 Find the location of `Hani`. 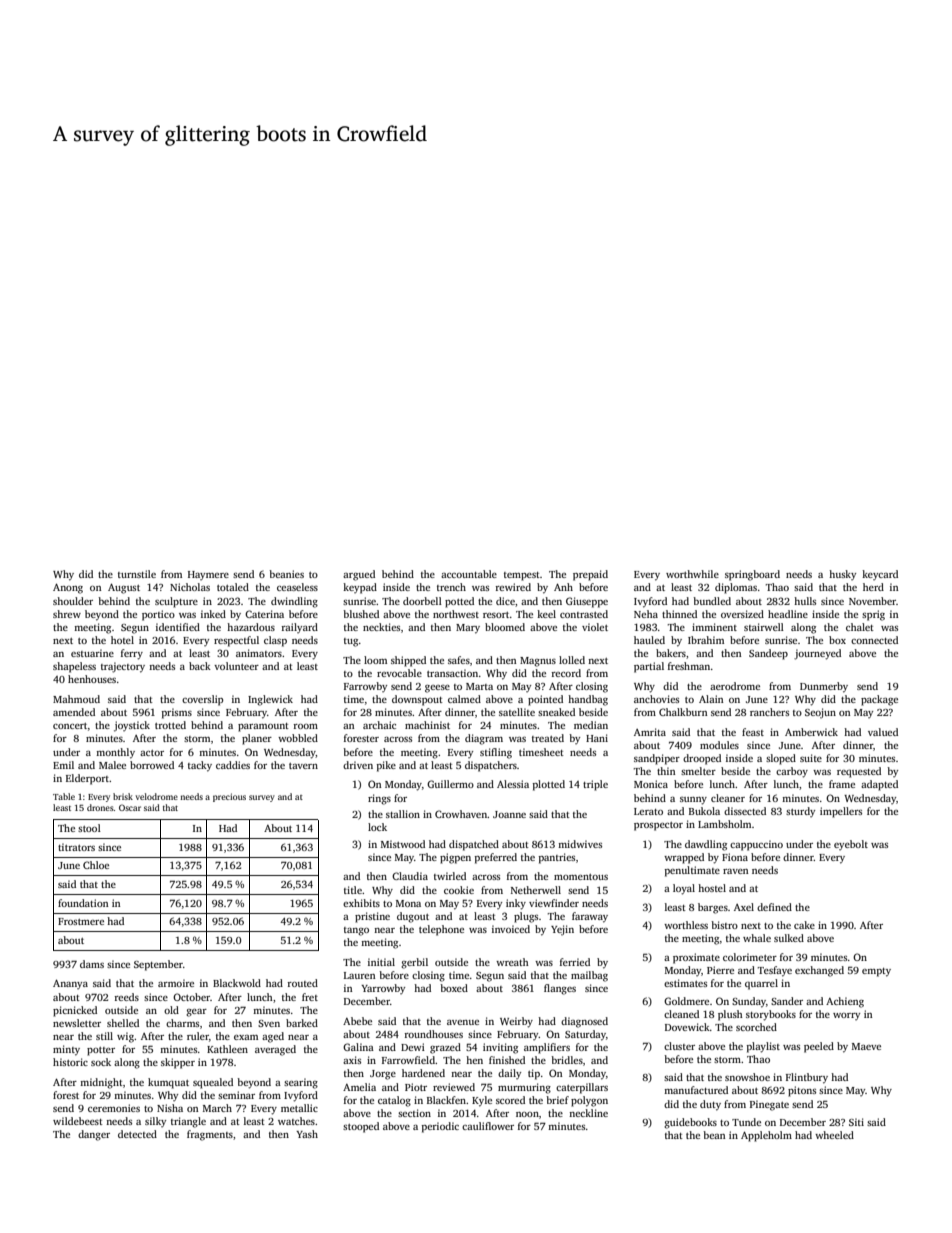

Hani is located at coordinates (597, 738).
